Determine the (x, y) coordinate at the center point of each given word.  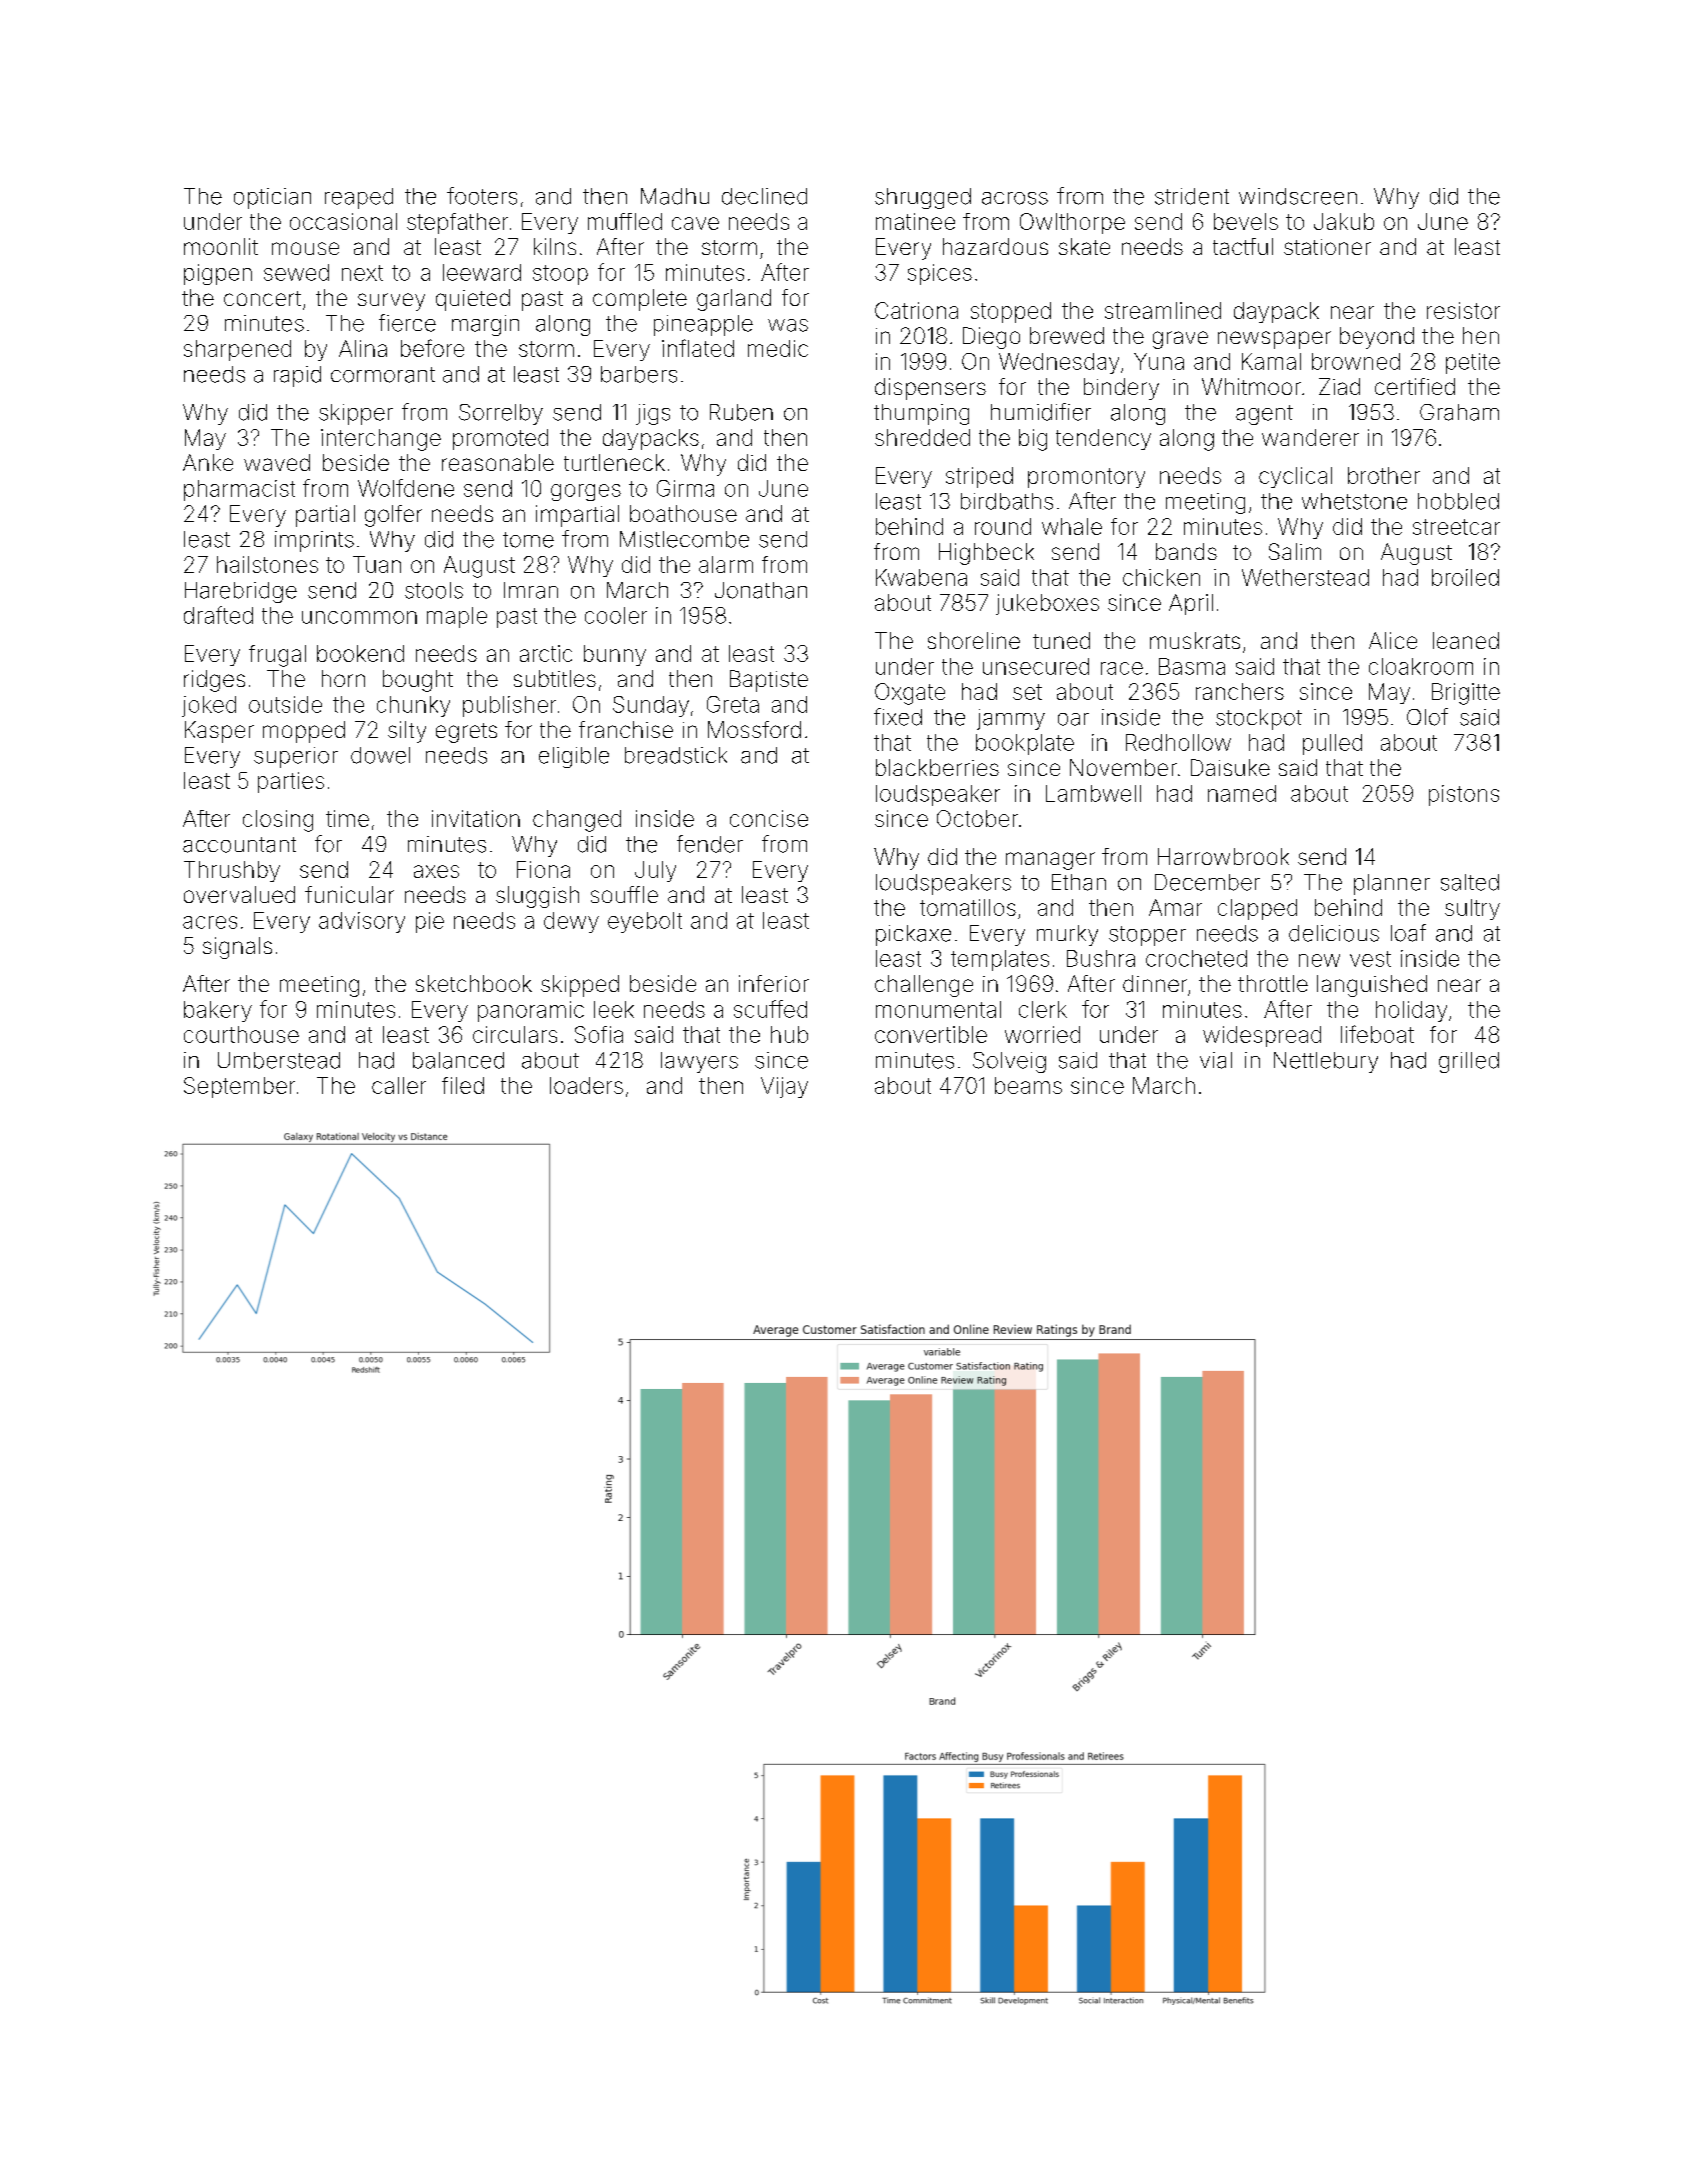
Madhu (675, 196)
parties (291, 782)
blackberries (937, 767)
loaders (586, 1085)
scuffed (770, 1009)
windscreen (1298, 196)
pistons (1464, 795)
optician (272, 198)
